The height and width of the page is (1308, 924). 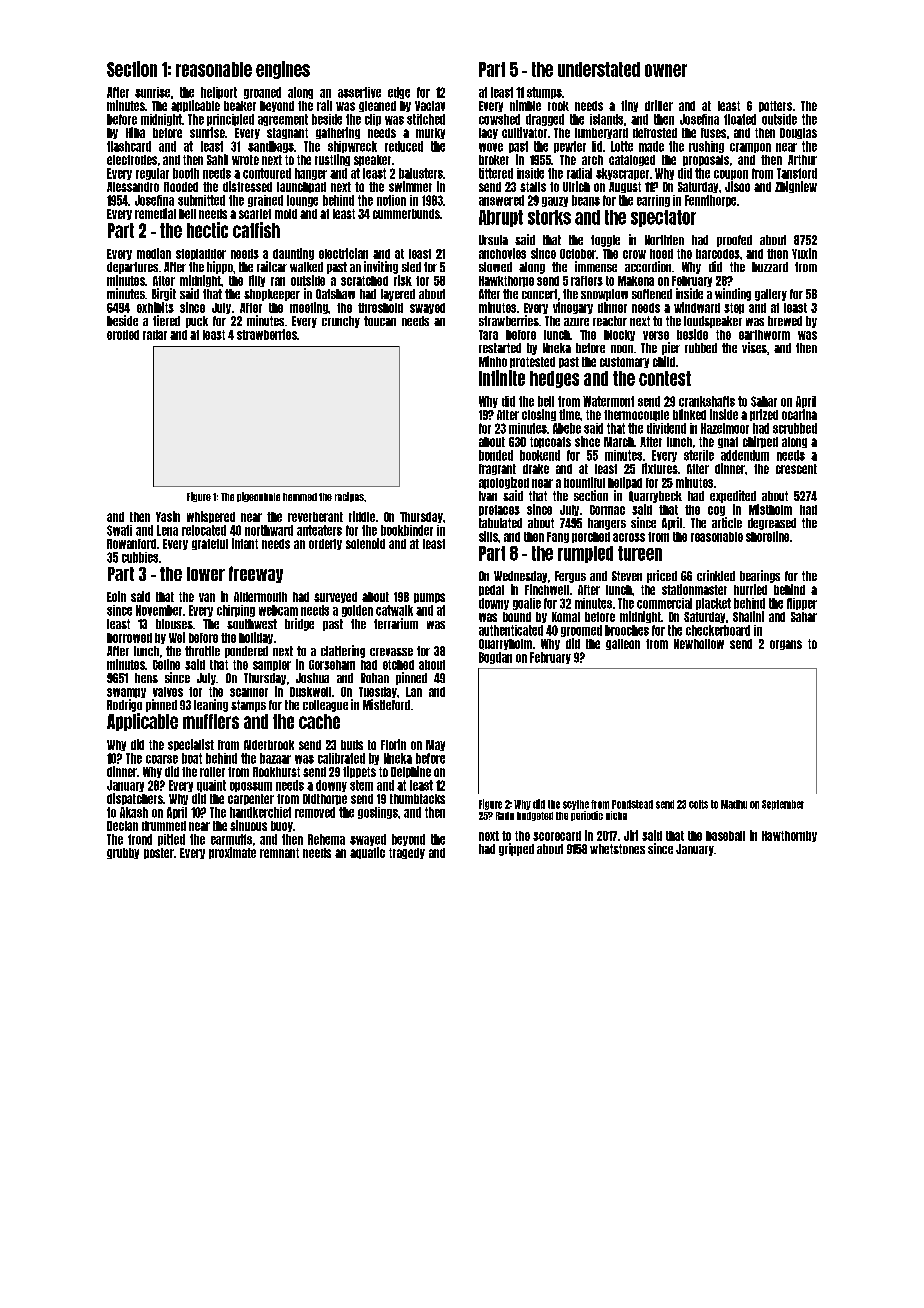 What do you see at coordinates (378, 813) in the page?
I see `goslings` at bounding box center [378, 813].
